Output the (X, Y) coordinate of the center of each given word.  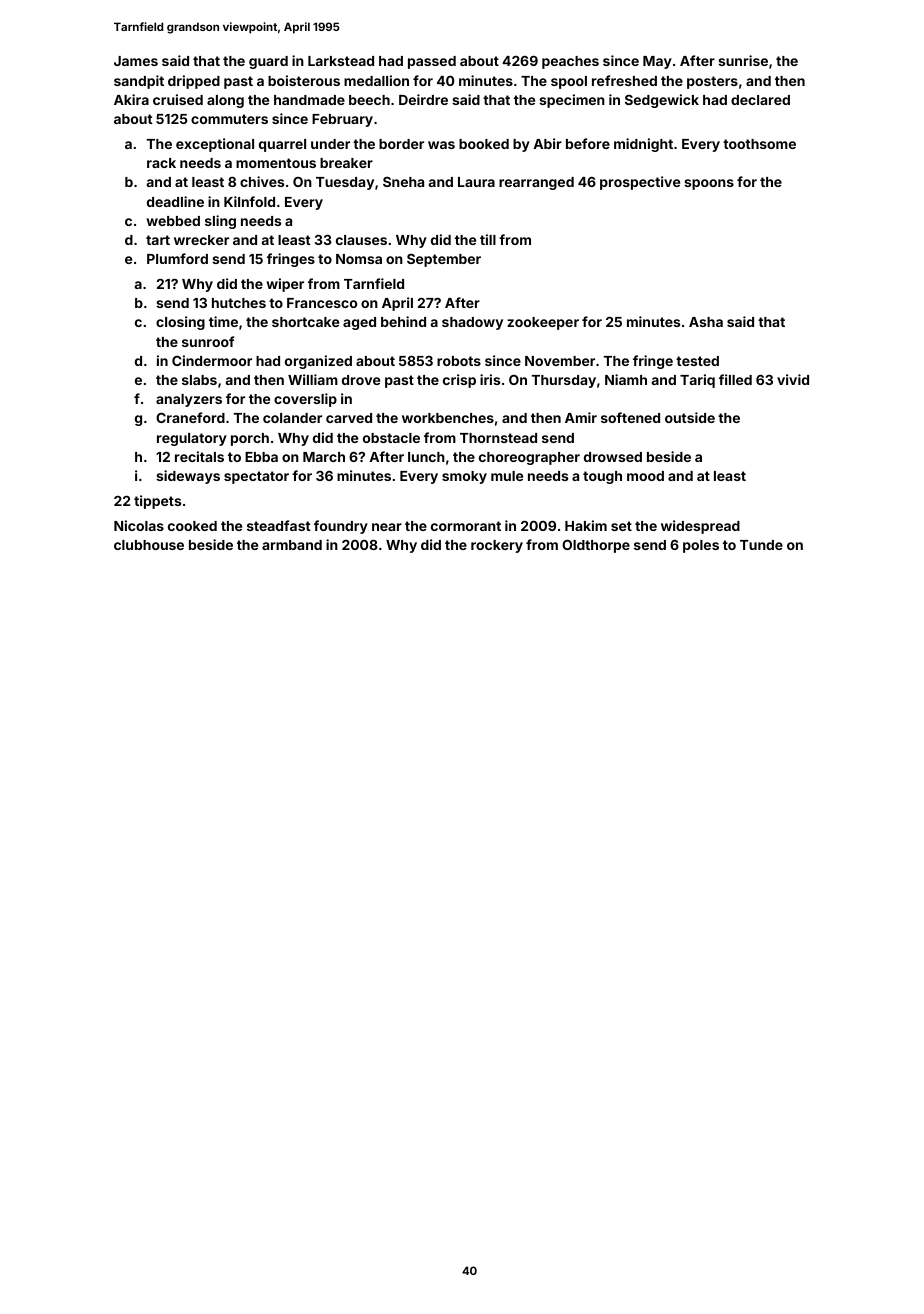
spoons (709, 184)
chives (262, 181)
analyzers (189, 400)
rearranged (536, 183)
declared (760, 100)
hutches (239, 303)
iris (490, 379)
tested (697, 361)
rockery (497, 546)
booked (484, 144)
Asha (706, 322)
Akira (131, 99)
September (444, 260)
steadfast (279, 525)
